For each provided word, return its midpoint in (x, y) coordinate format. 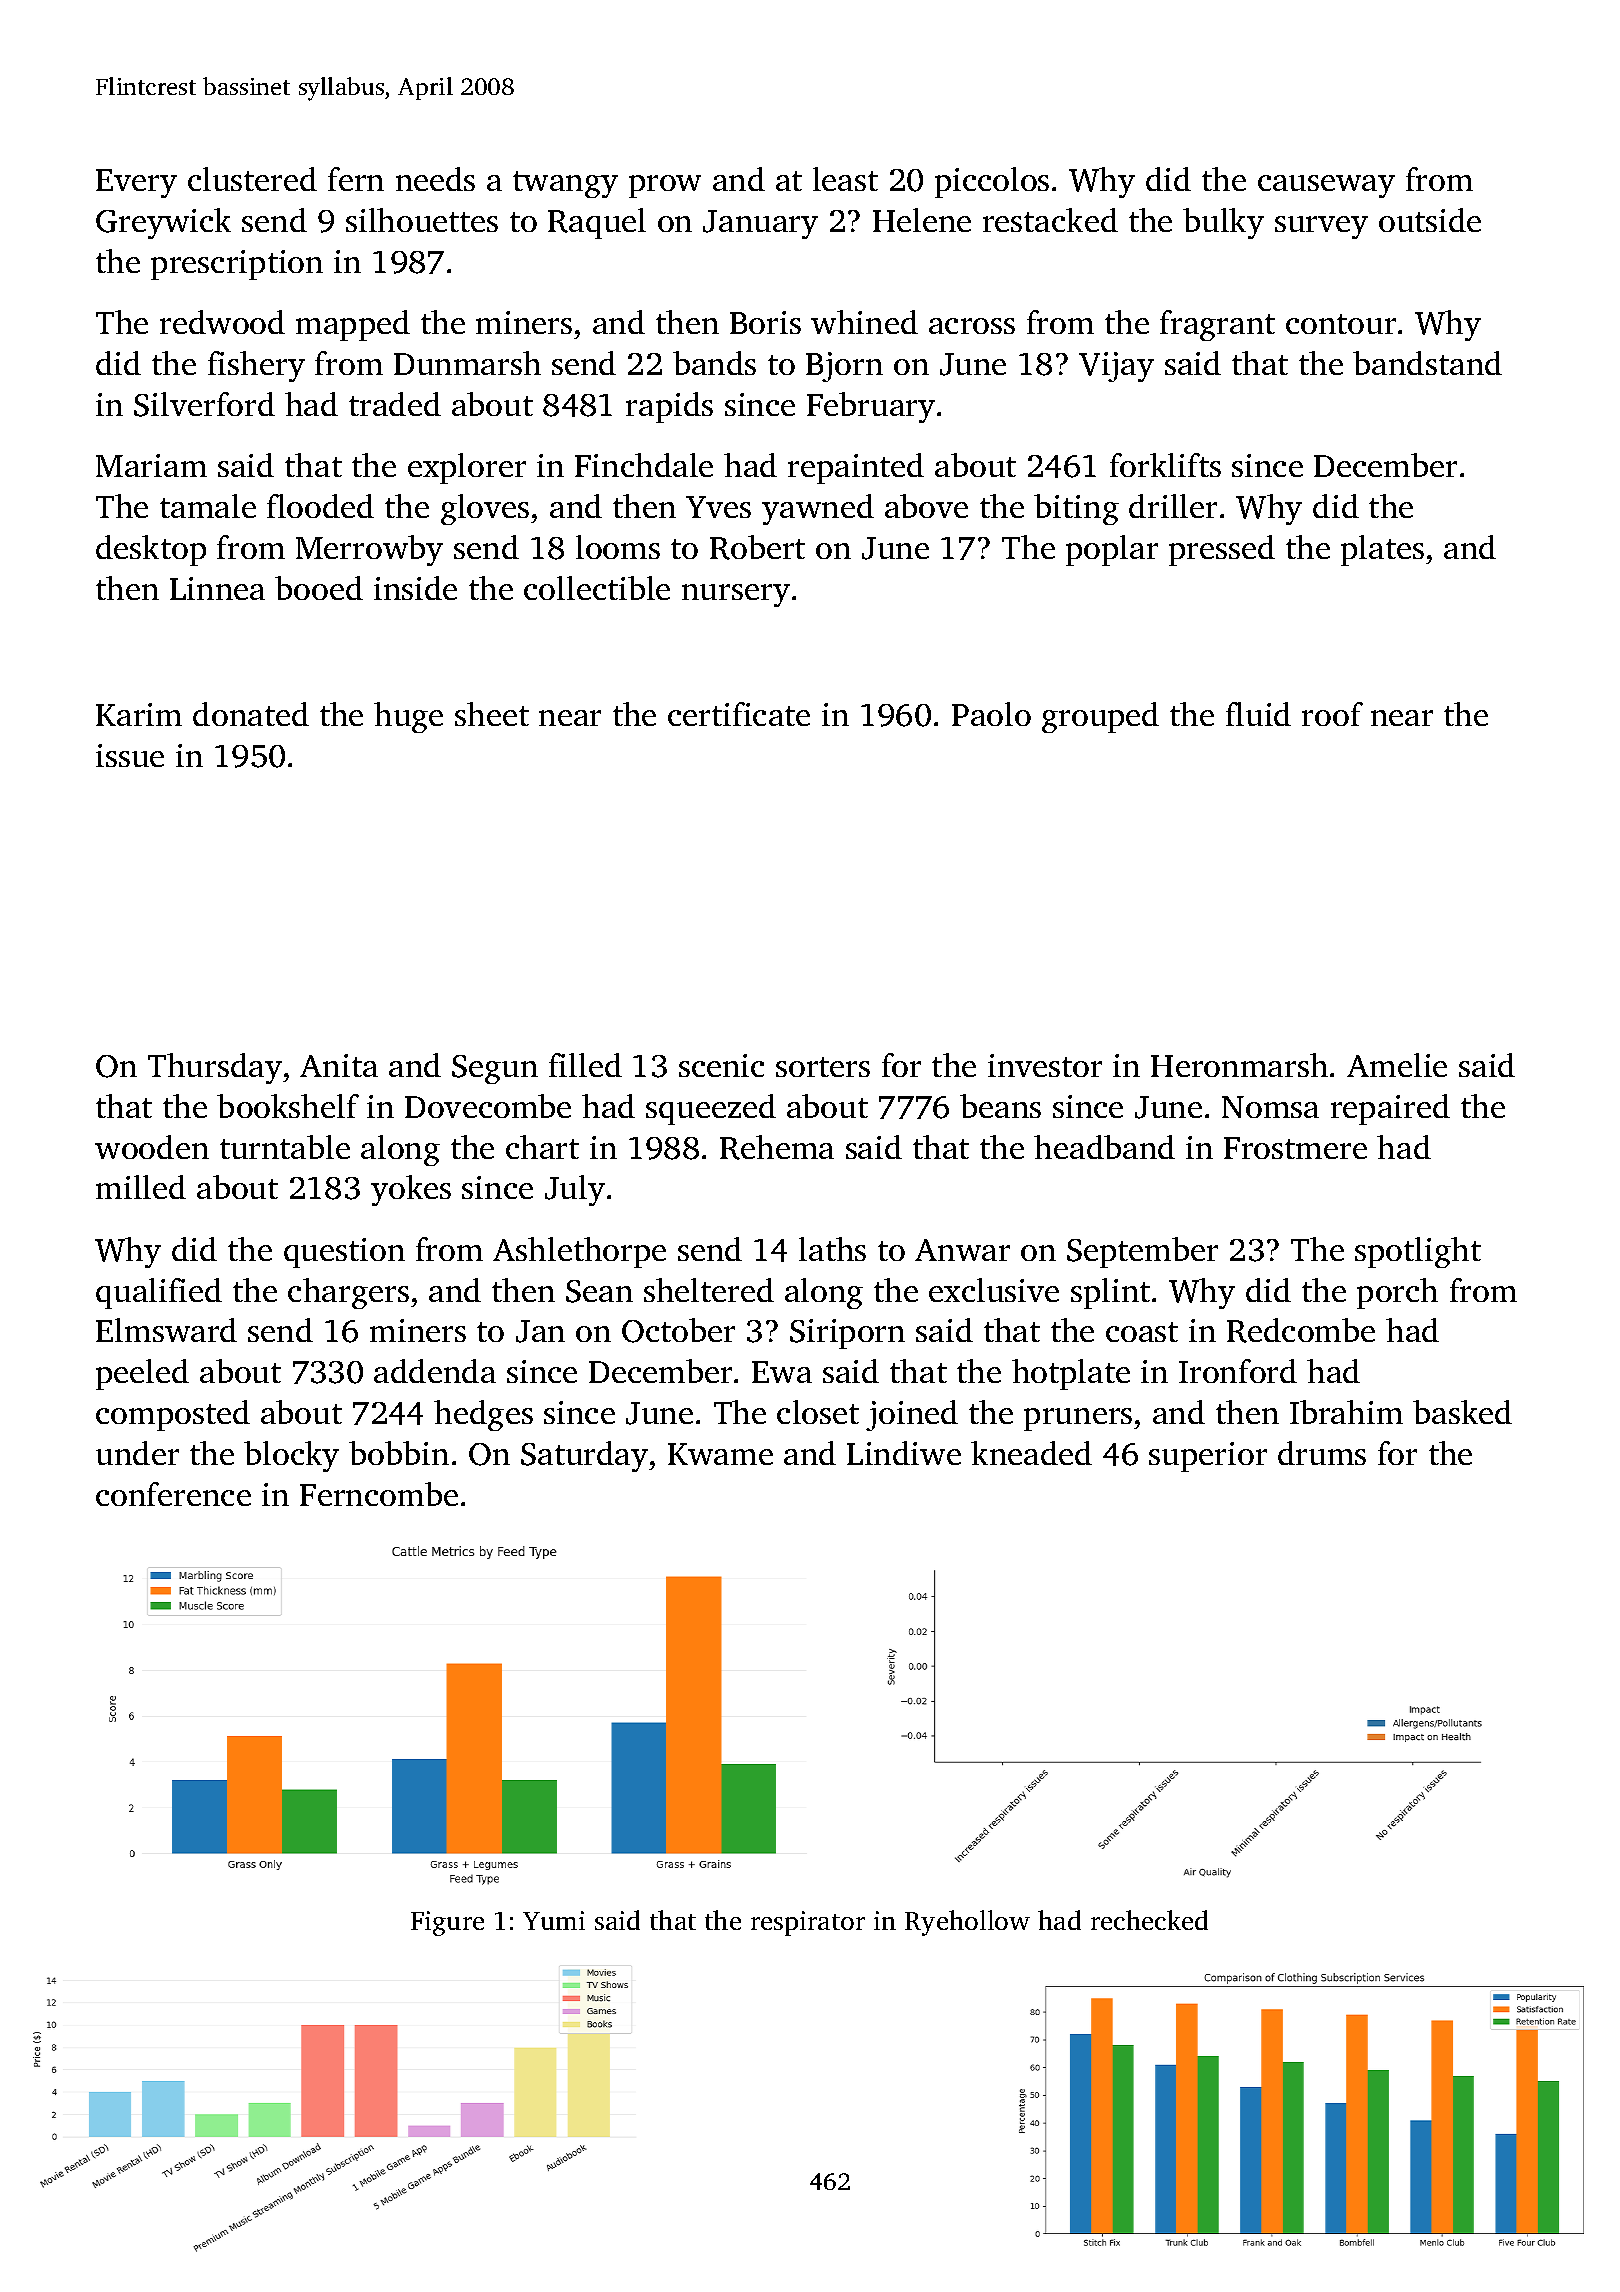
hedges (483, 1415)
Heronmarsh (1239, 1065)
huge (408, 717)
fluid (1258, 714)
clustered (252, 179)
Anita (339, 1065)
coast (1142, 1332)
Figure (447, 1923)
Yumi (554, 1920)
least (845, 179)
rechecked (1149, 1920)
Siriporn (847, 1334)
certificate (739, 714)
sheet (492, 714)
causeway (1326, 186)
